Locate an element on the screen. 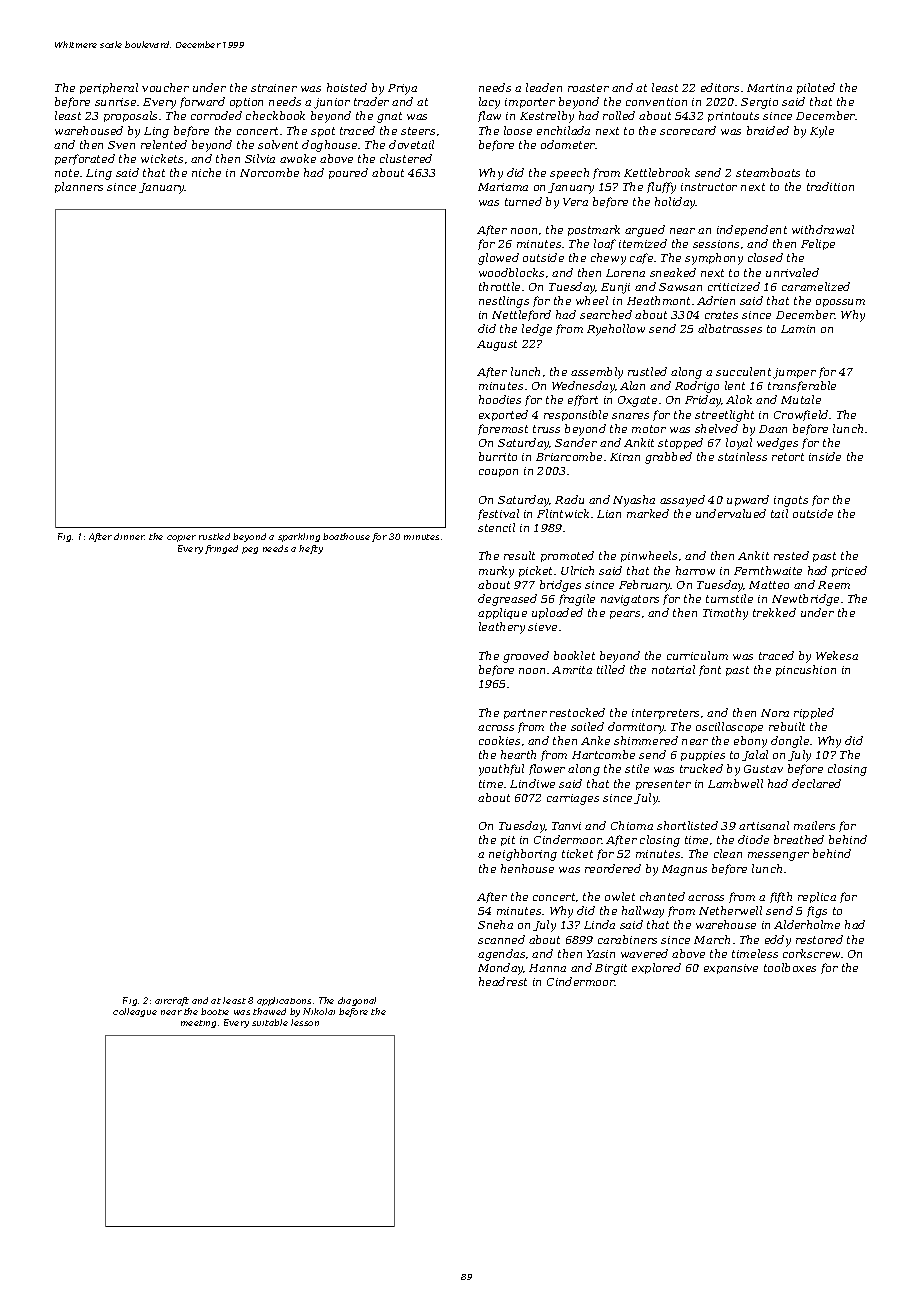 This screenshot has height=1308, width=924. planners is located at coordinates (79, 187).
